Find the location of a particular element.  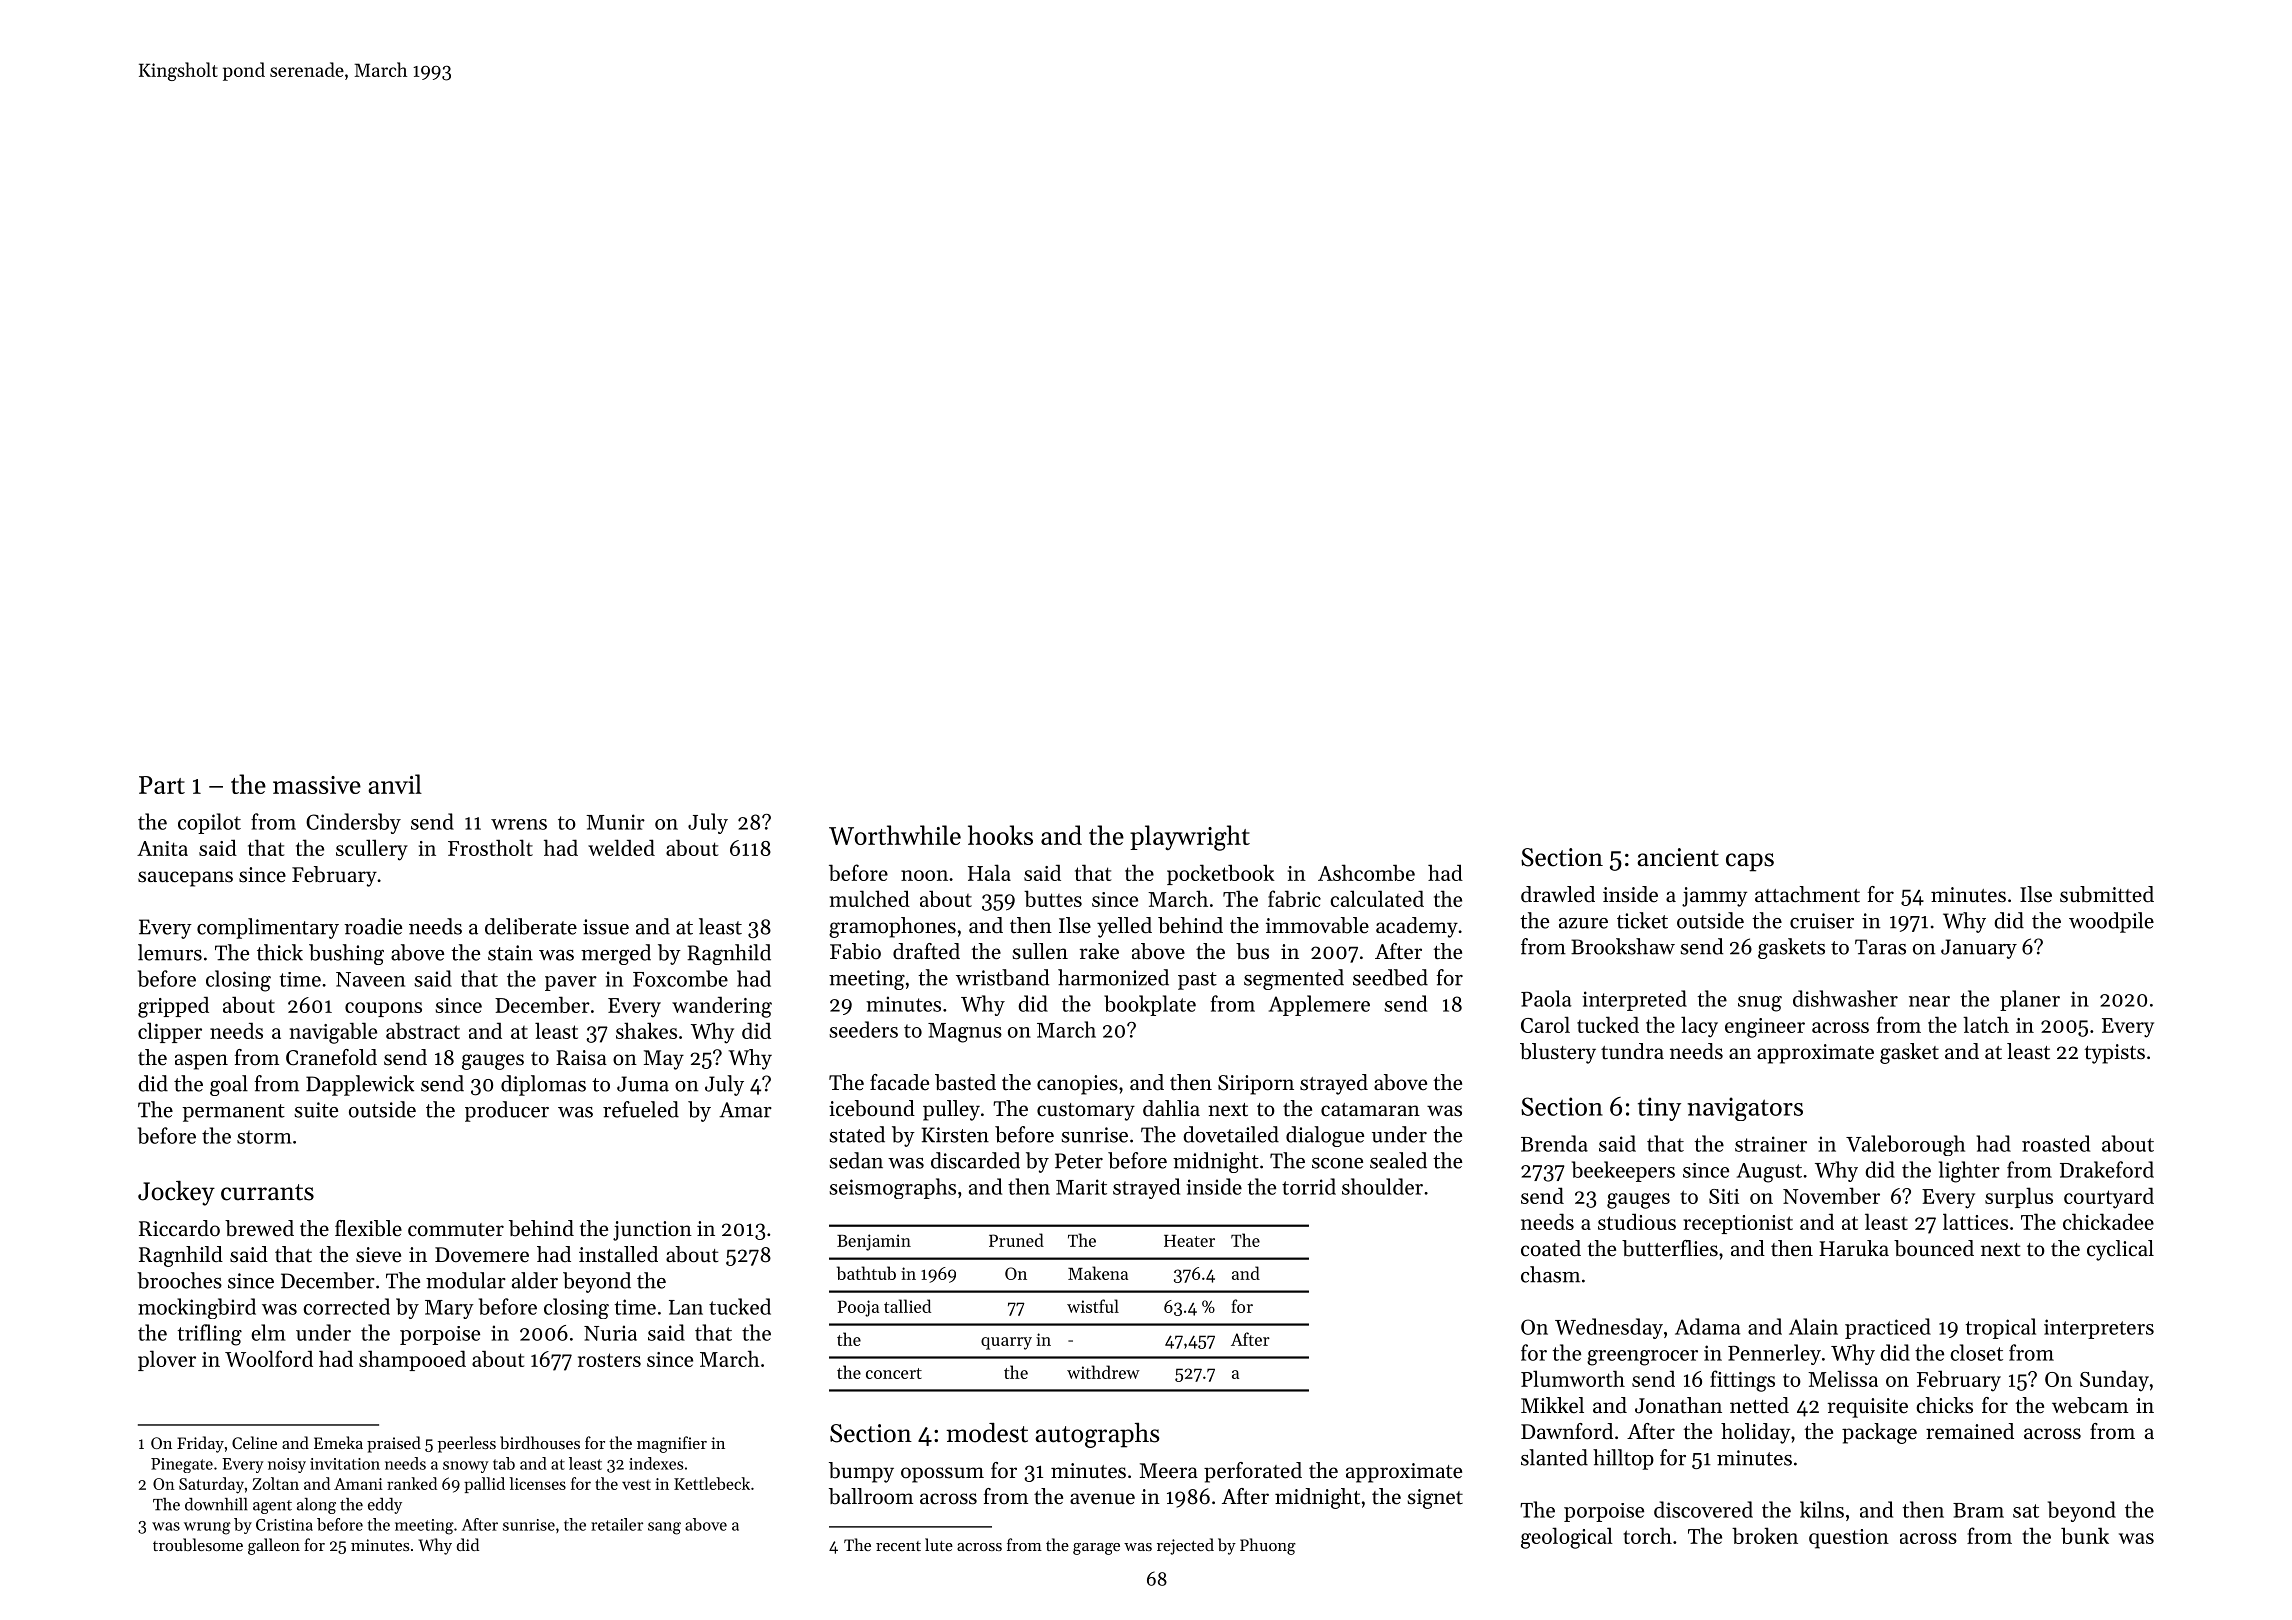

tundra is located at coordinates (1632, 1051).
